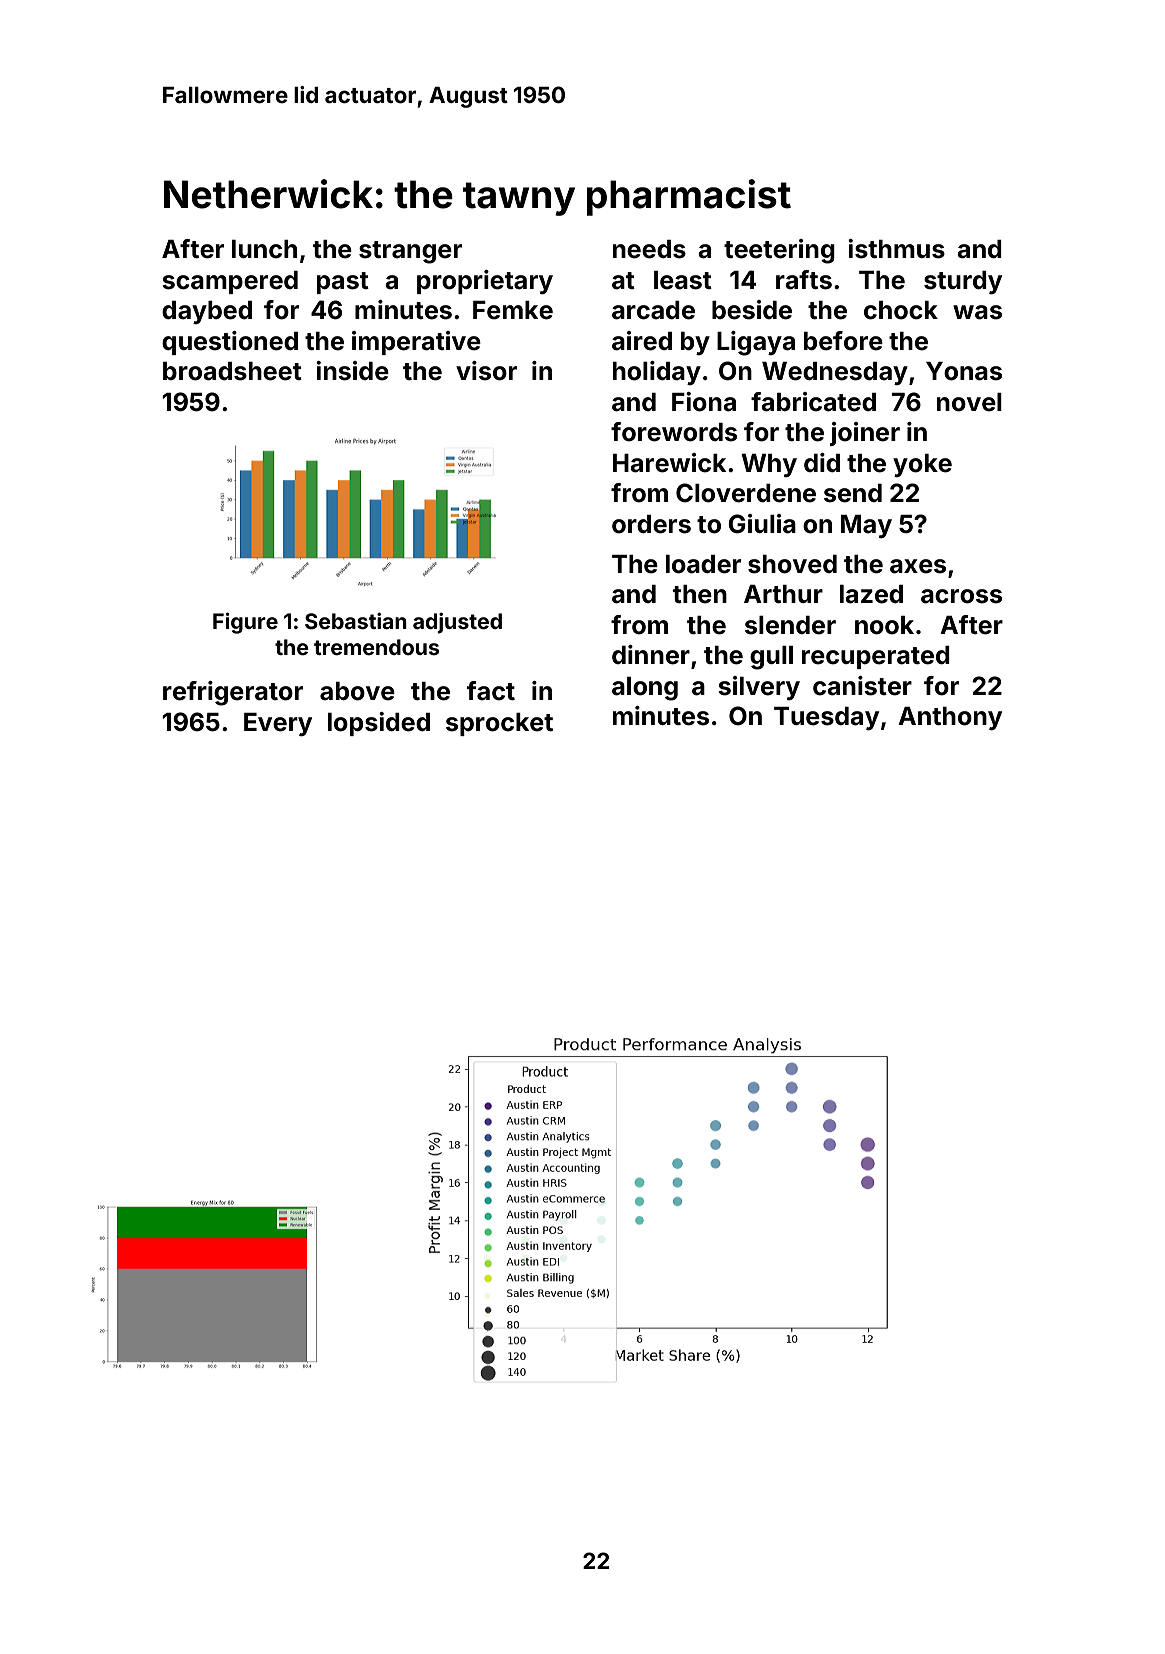 This screenshot has height=1654, width=1165. Describe the element at coordinates (922, 465) in the screenshot. I see `yoke` at that location.
